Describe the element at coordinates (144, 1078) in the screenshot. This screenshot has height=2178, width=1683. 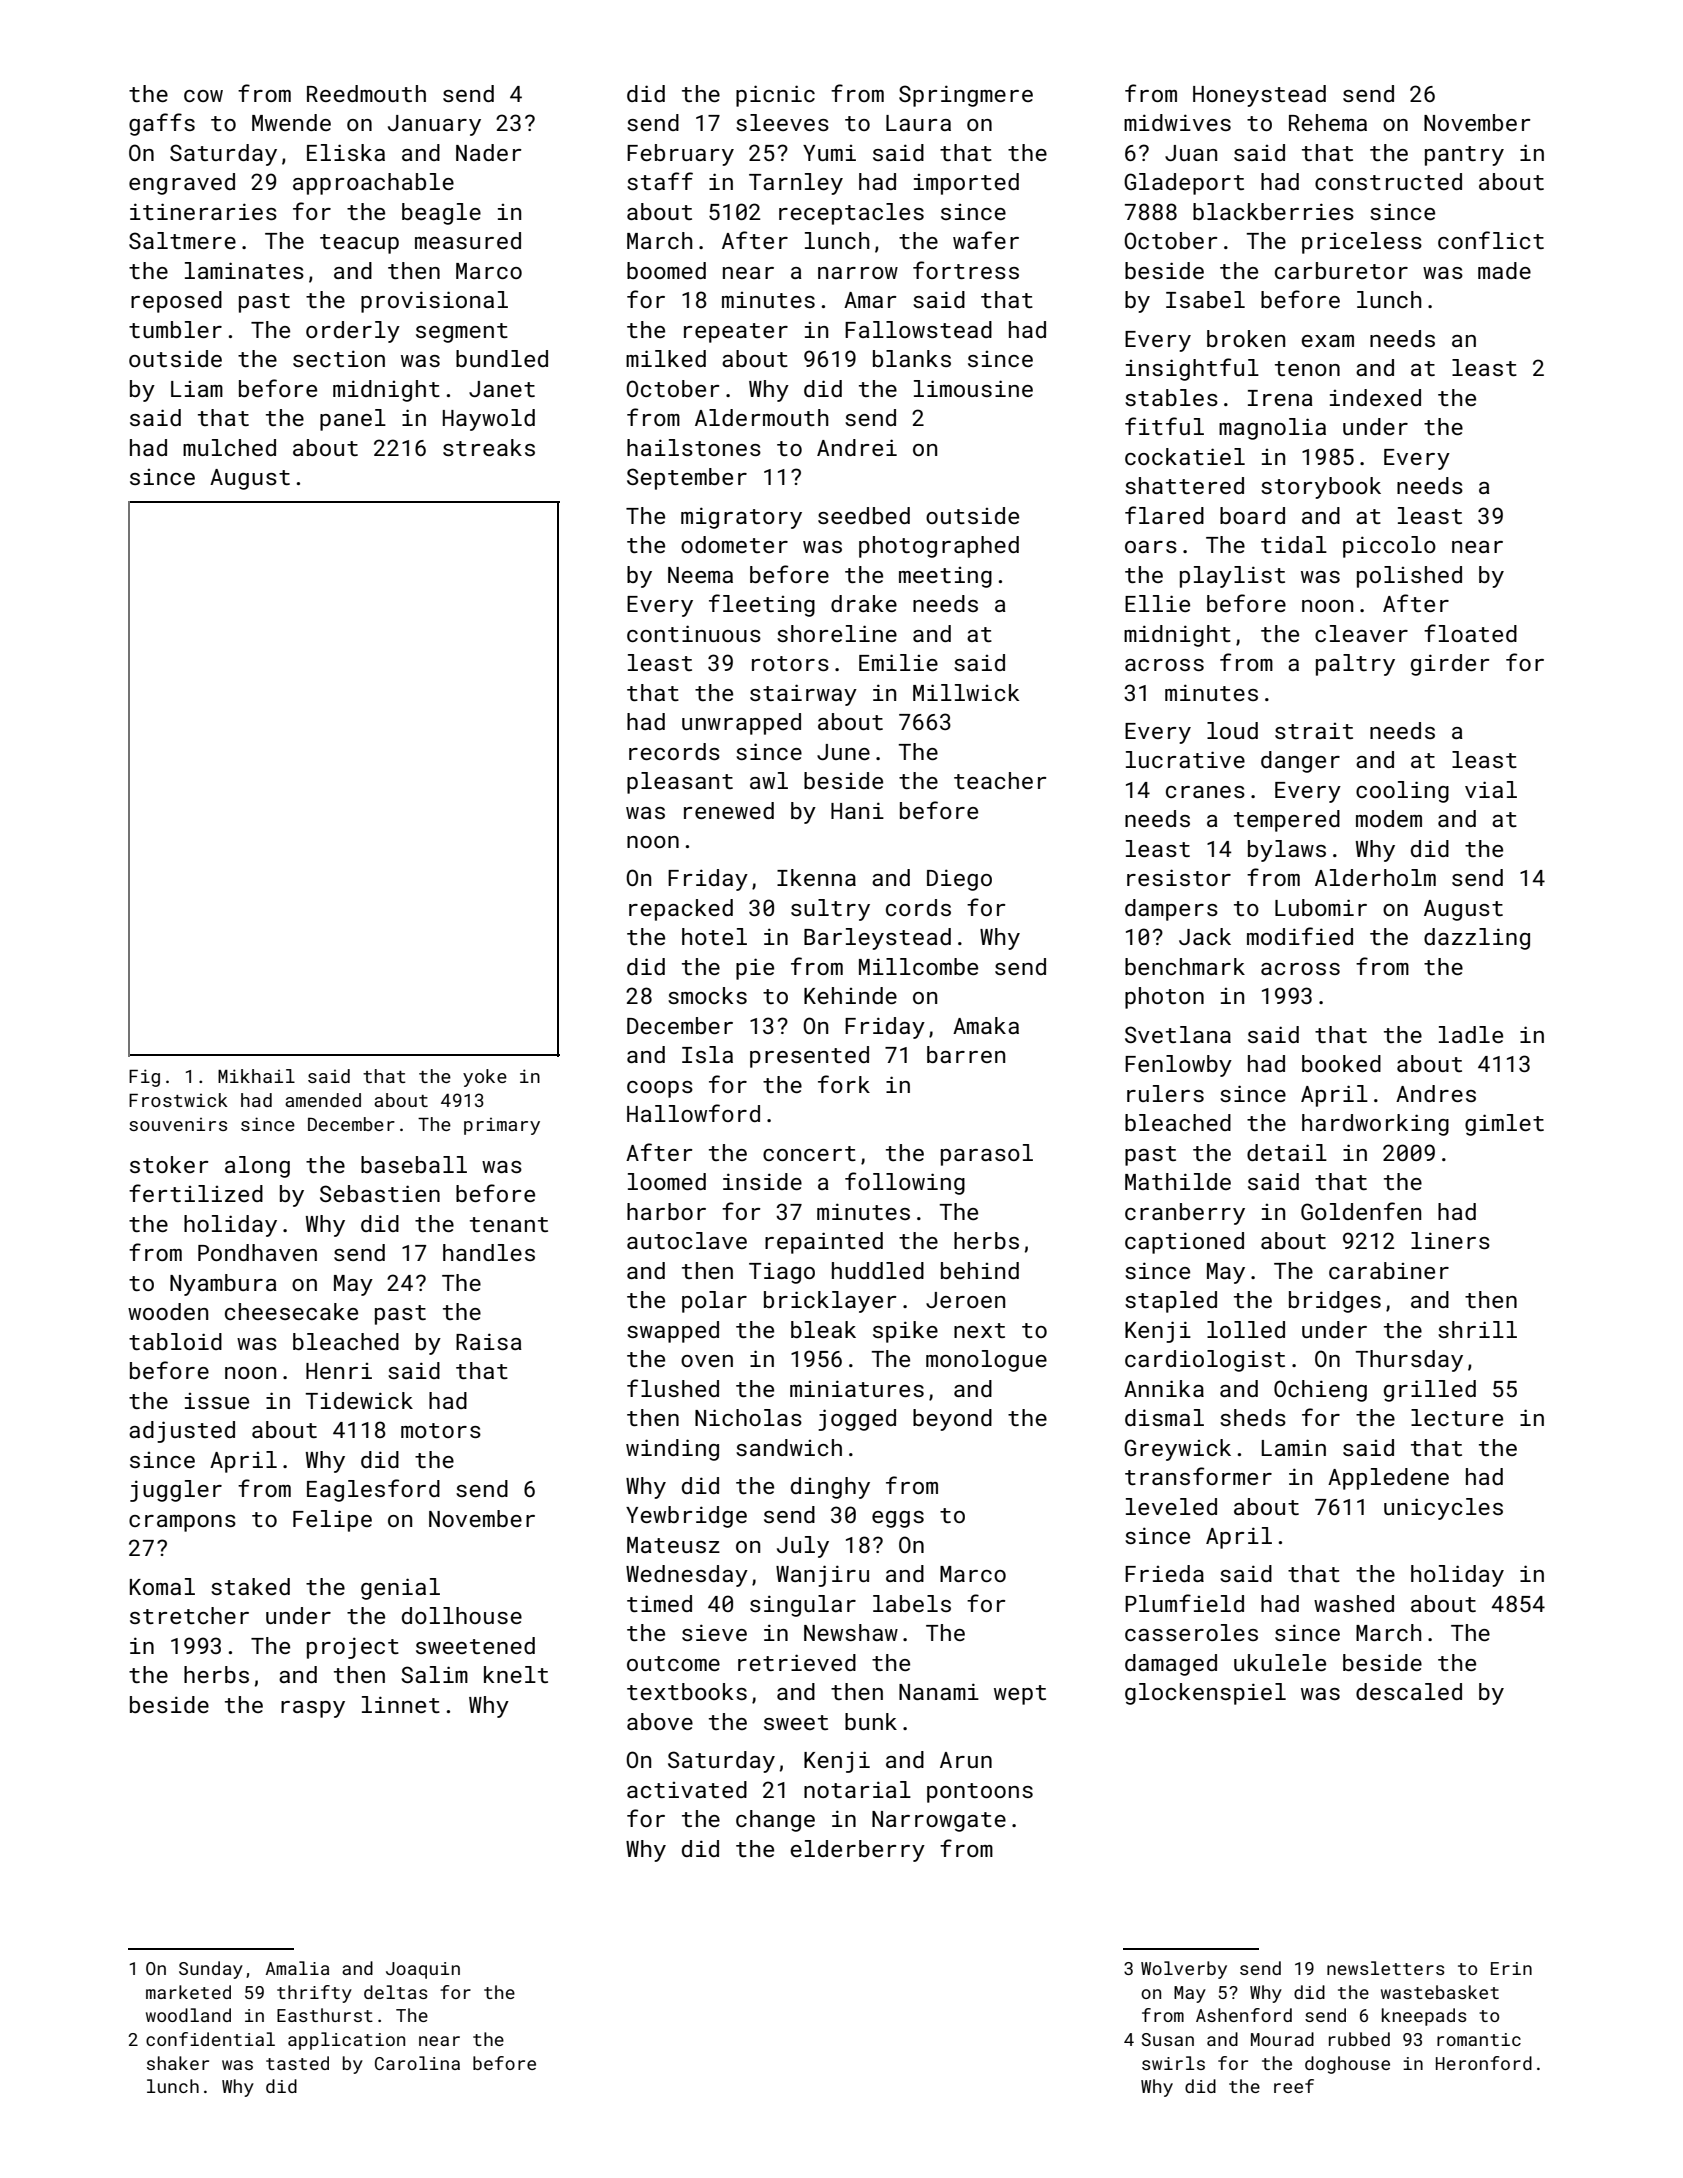
I see `Fig` at that location.
